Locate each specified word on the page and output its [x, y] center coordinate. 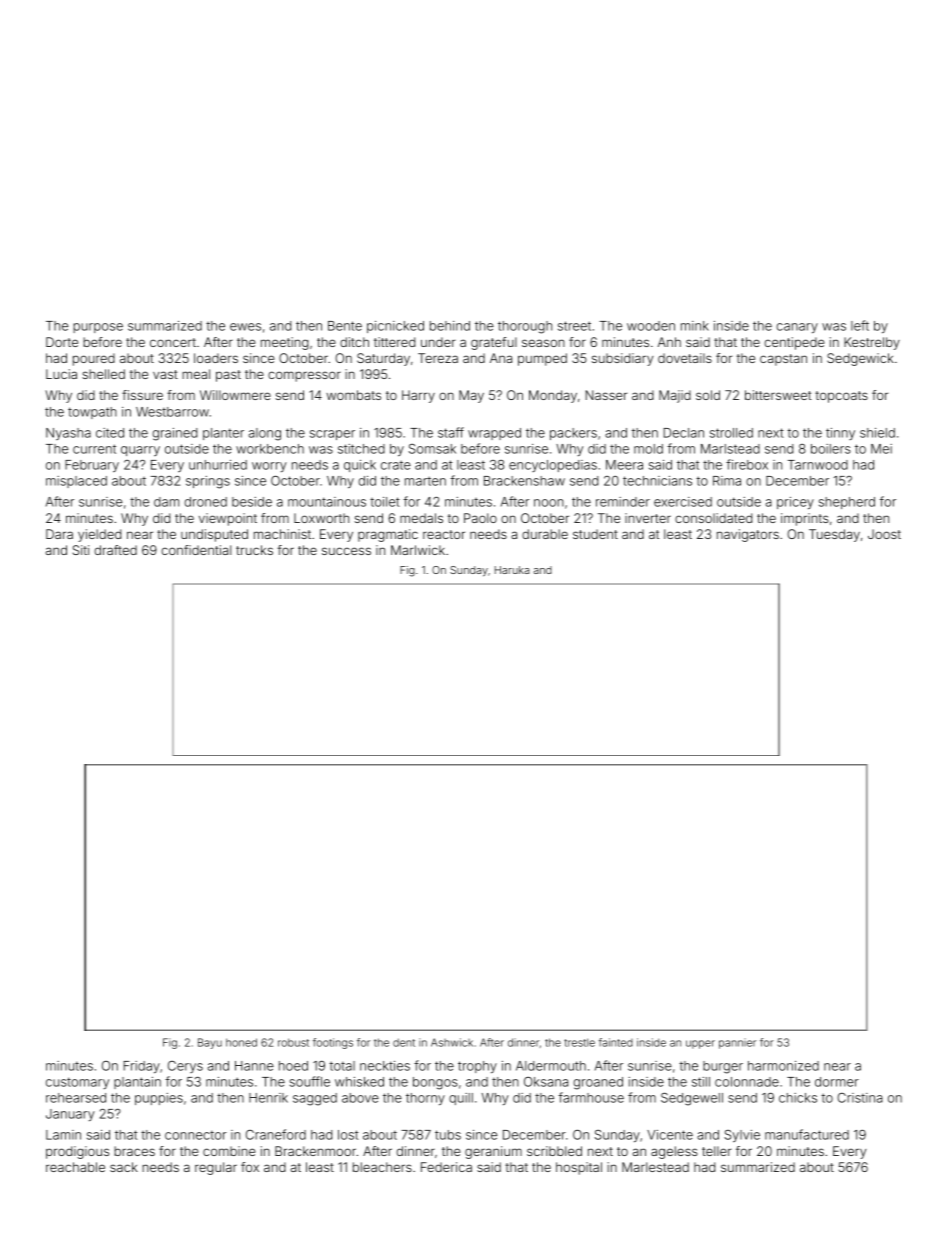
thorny [425, 1099]
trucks [254, 550]
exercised [683, 502]
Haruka [512, 570]
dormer [837, 1082]
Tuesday [834, 535]
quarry [140, 451]
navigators [748, 535]
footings [333, 1043]
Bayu [210, 1043]
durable [545, 534]
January [70, 1115]
